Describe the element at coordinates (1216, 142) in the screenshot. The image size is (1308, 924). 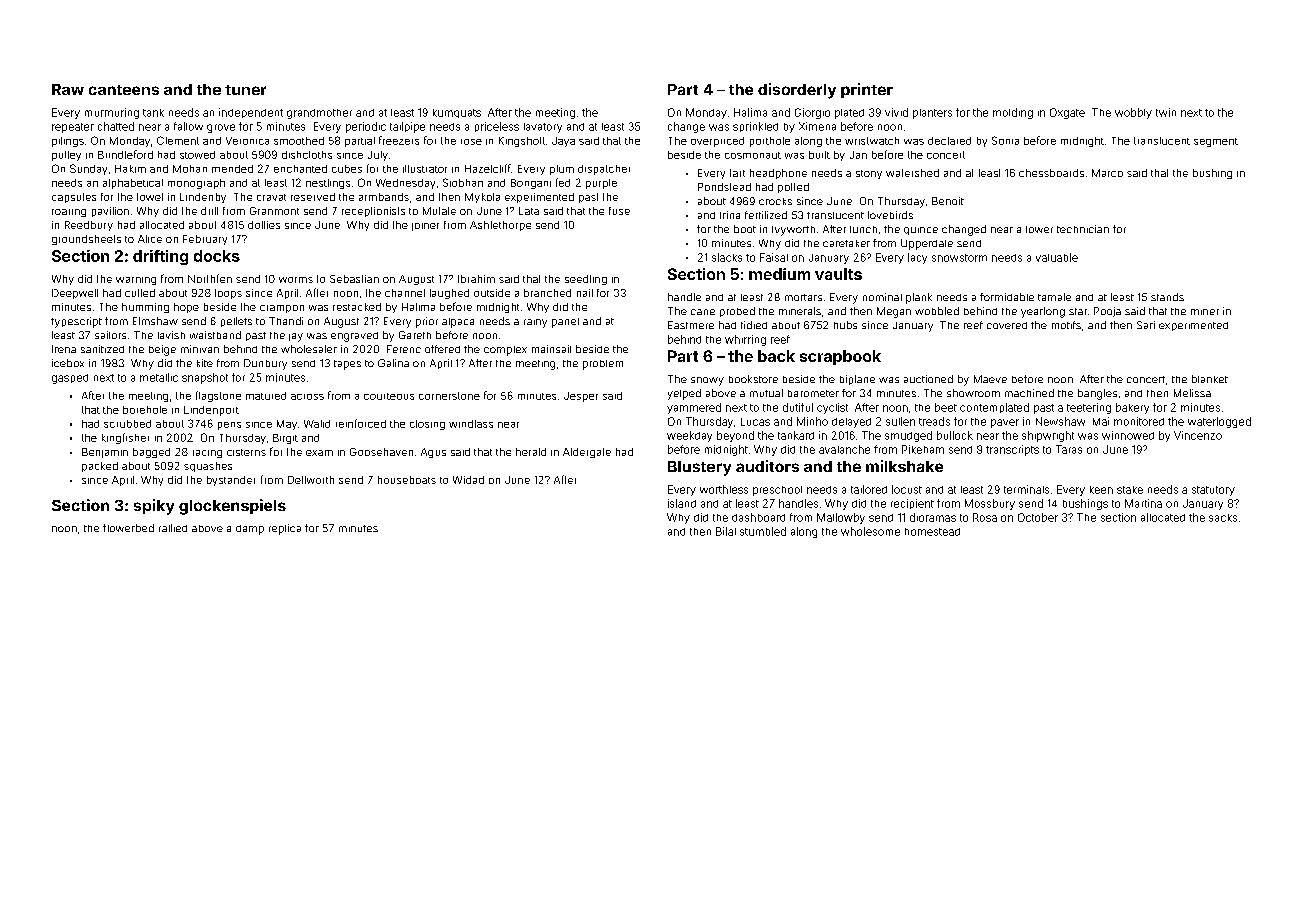
I see `segment` at that location.
